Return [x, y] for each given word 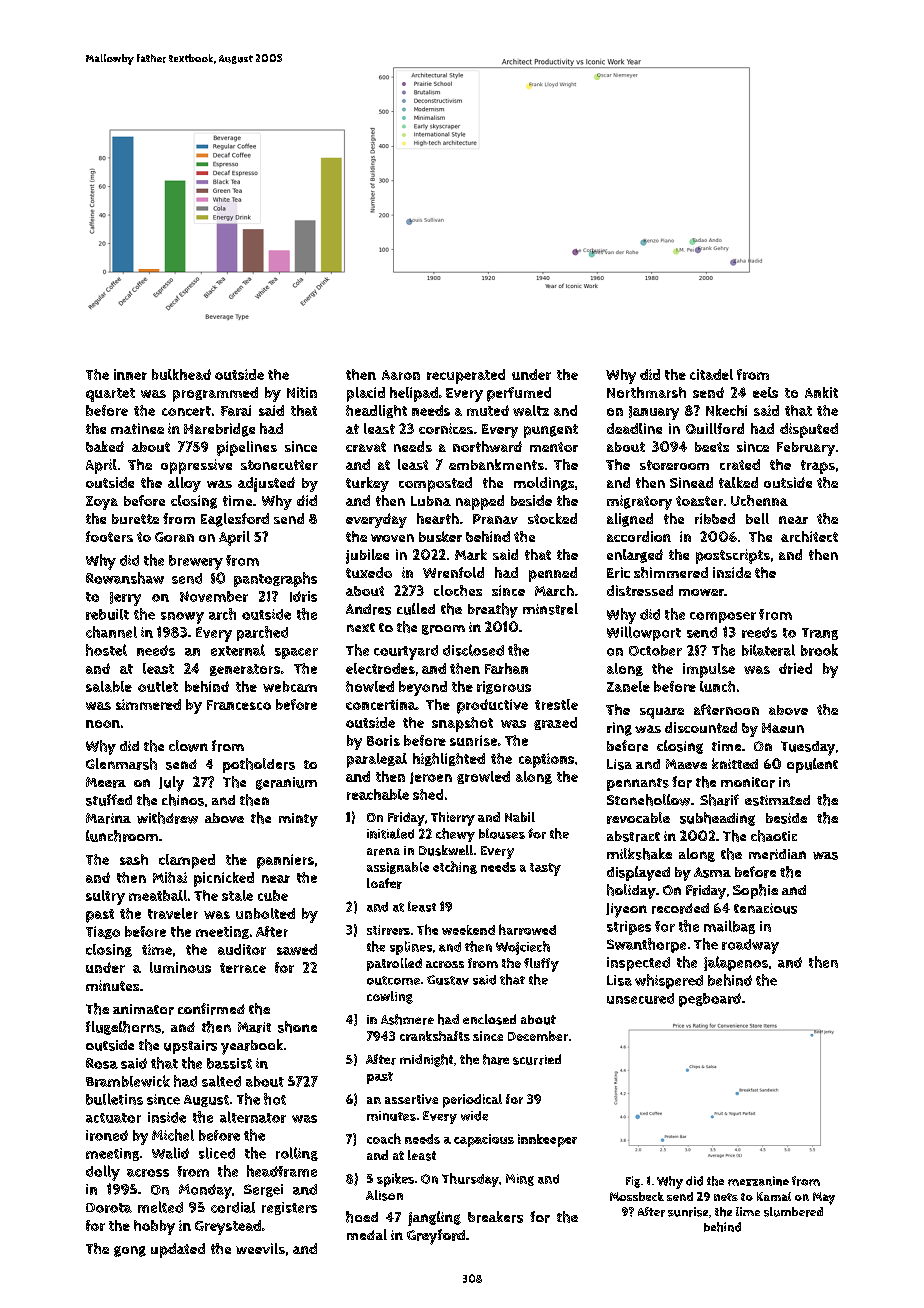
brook [819, 650]
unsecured [640, 998]
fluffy [541, 965]
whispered [669, 981]
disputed [809, 430]
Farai [236, 410]
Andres [368, 609]
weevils [260, 1248]
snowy [182, 618]
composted [435, 484]
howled [370, 686]
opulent [812, 765]
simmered [148, 704]
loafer [384, 883]
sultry [105, 897]
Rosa [102, 1063]
